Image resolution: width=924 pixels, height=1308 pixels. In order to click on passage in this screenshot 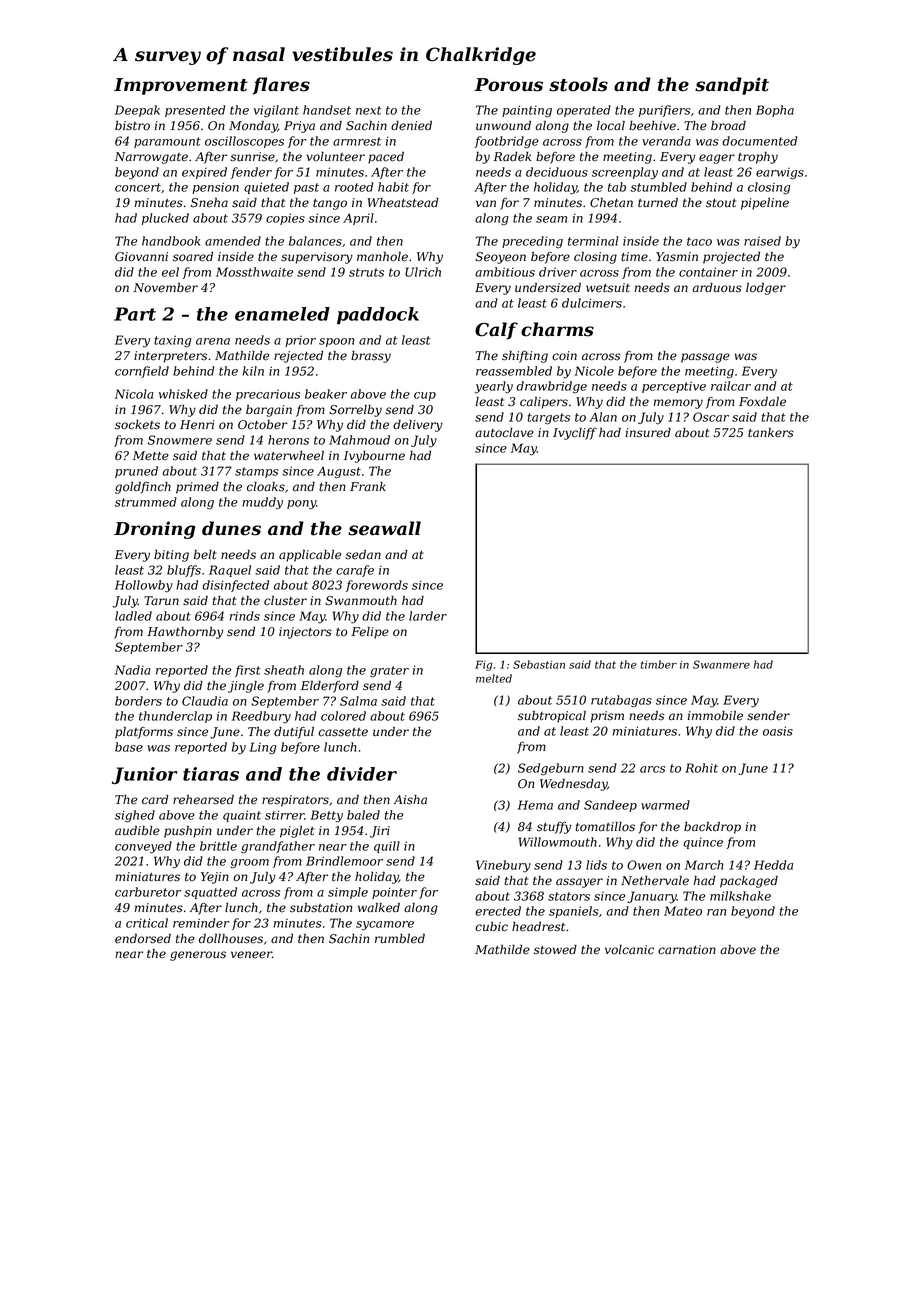, I will do `click(705, 358)`.
